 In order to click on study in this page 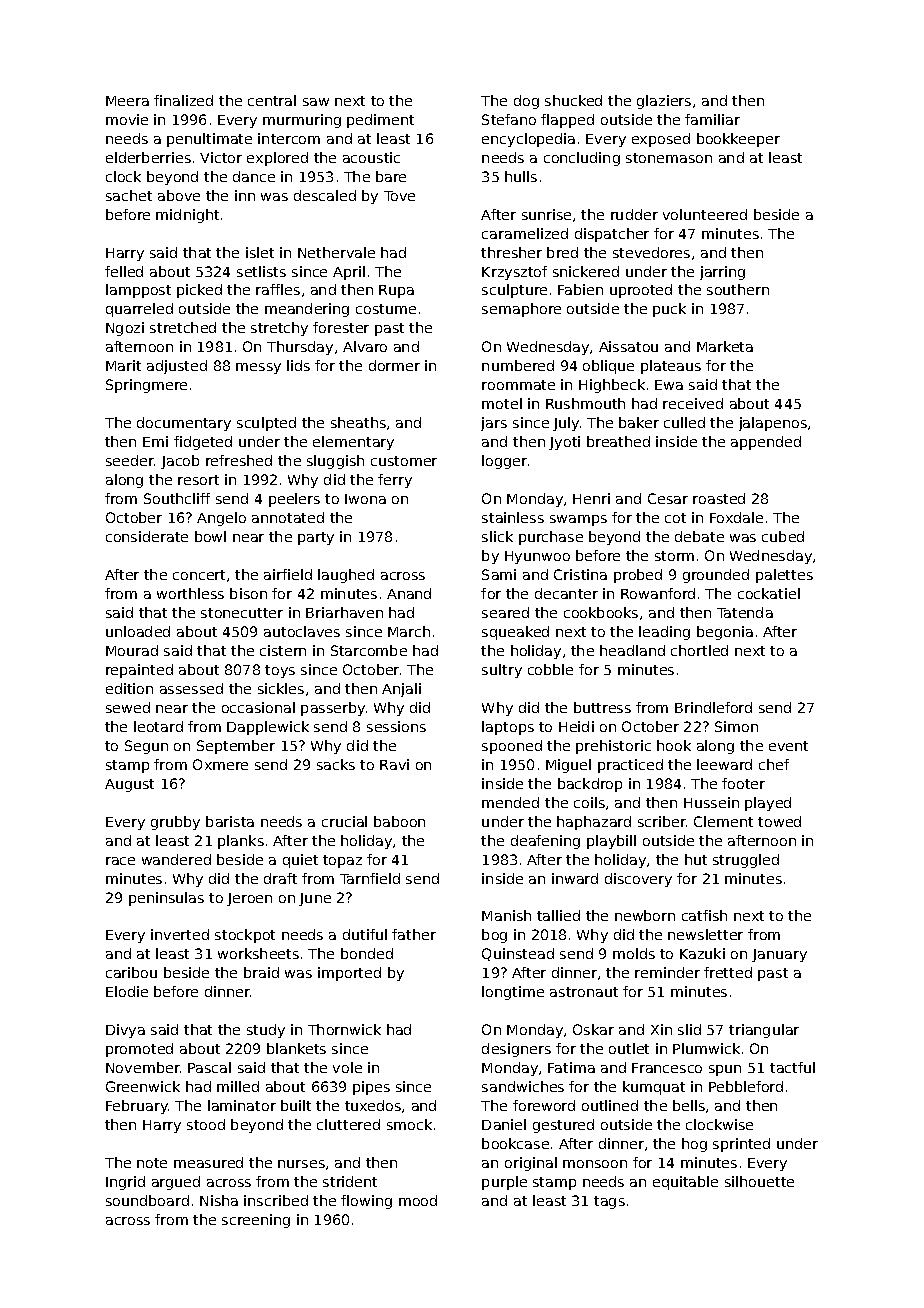, I will do `click(266, 1031)`.
